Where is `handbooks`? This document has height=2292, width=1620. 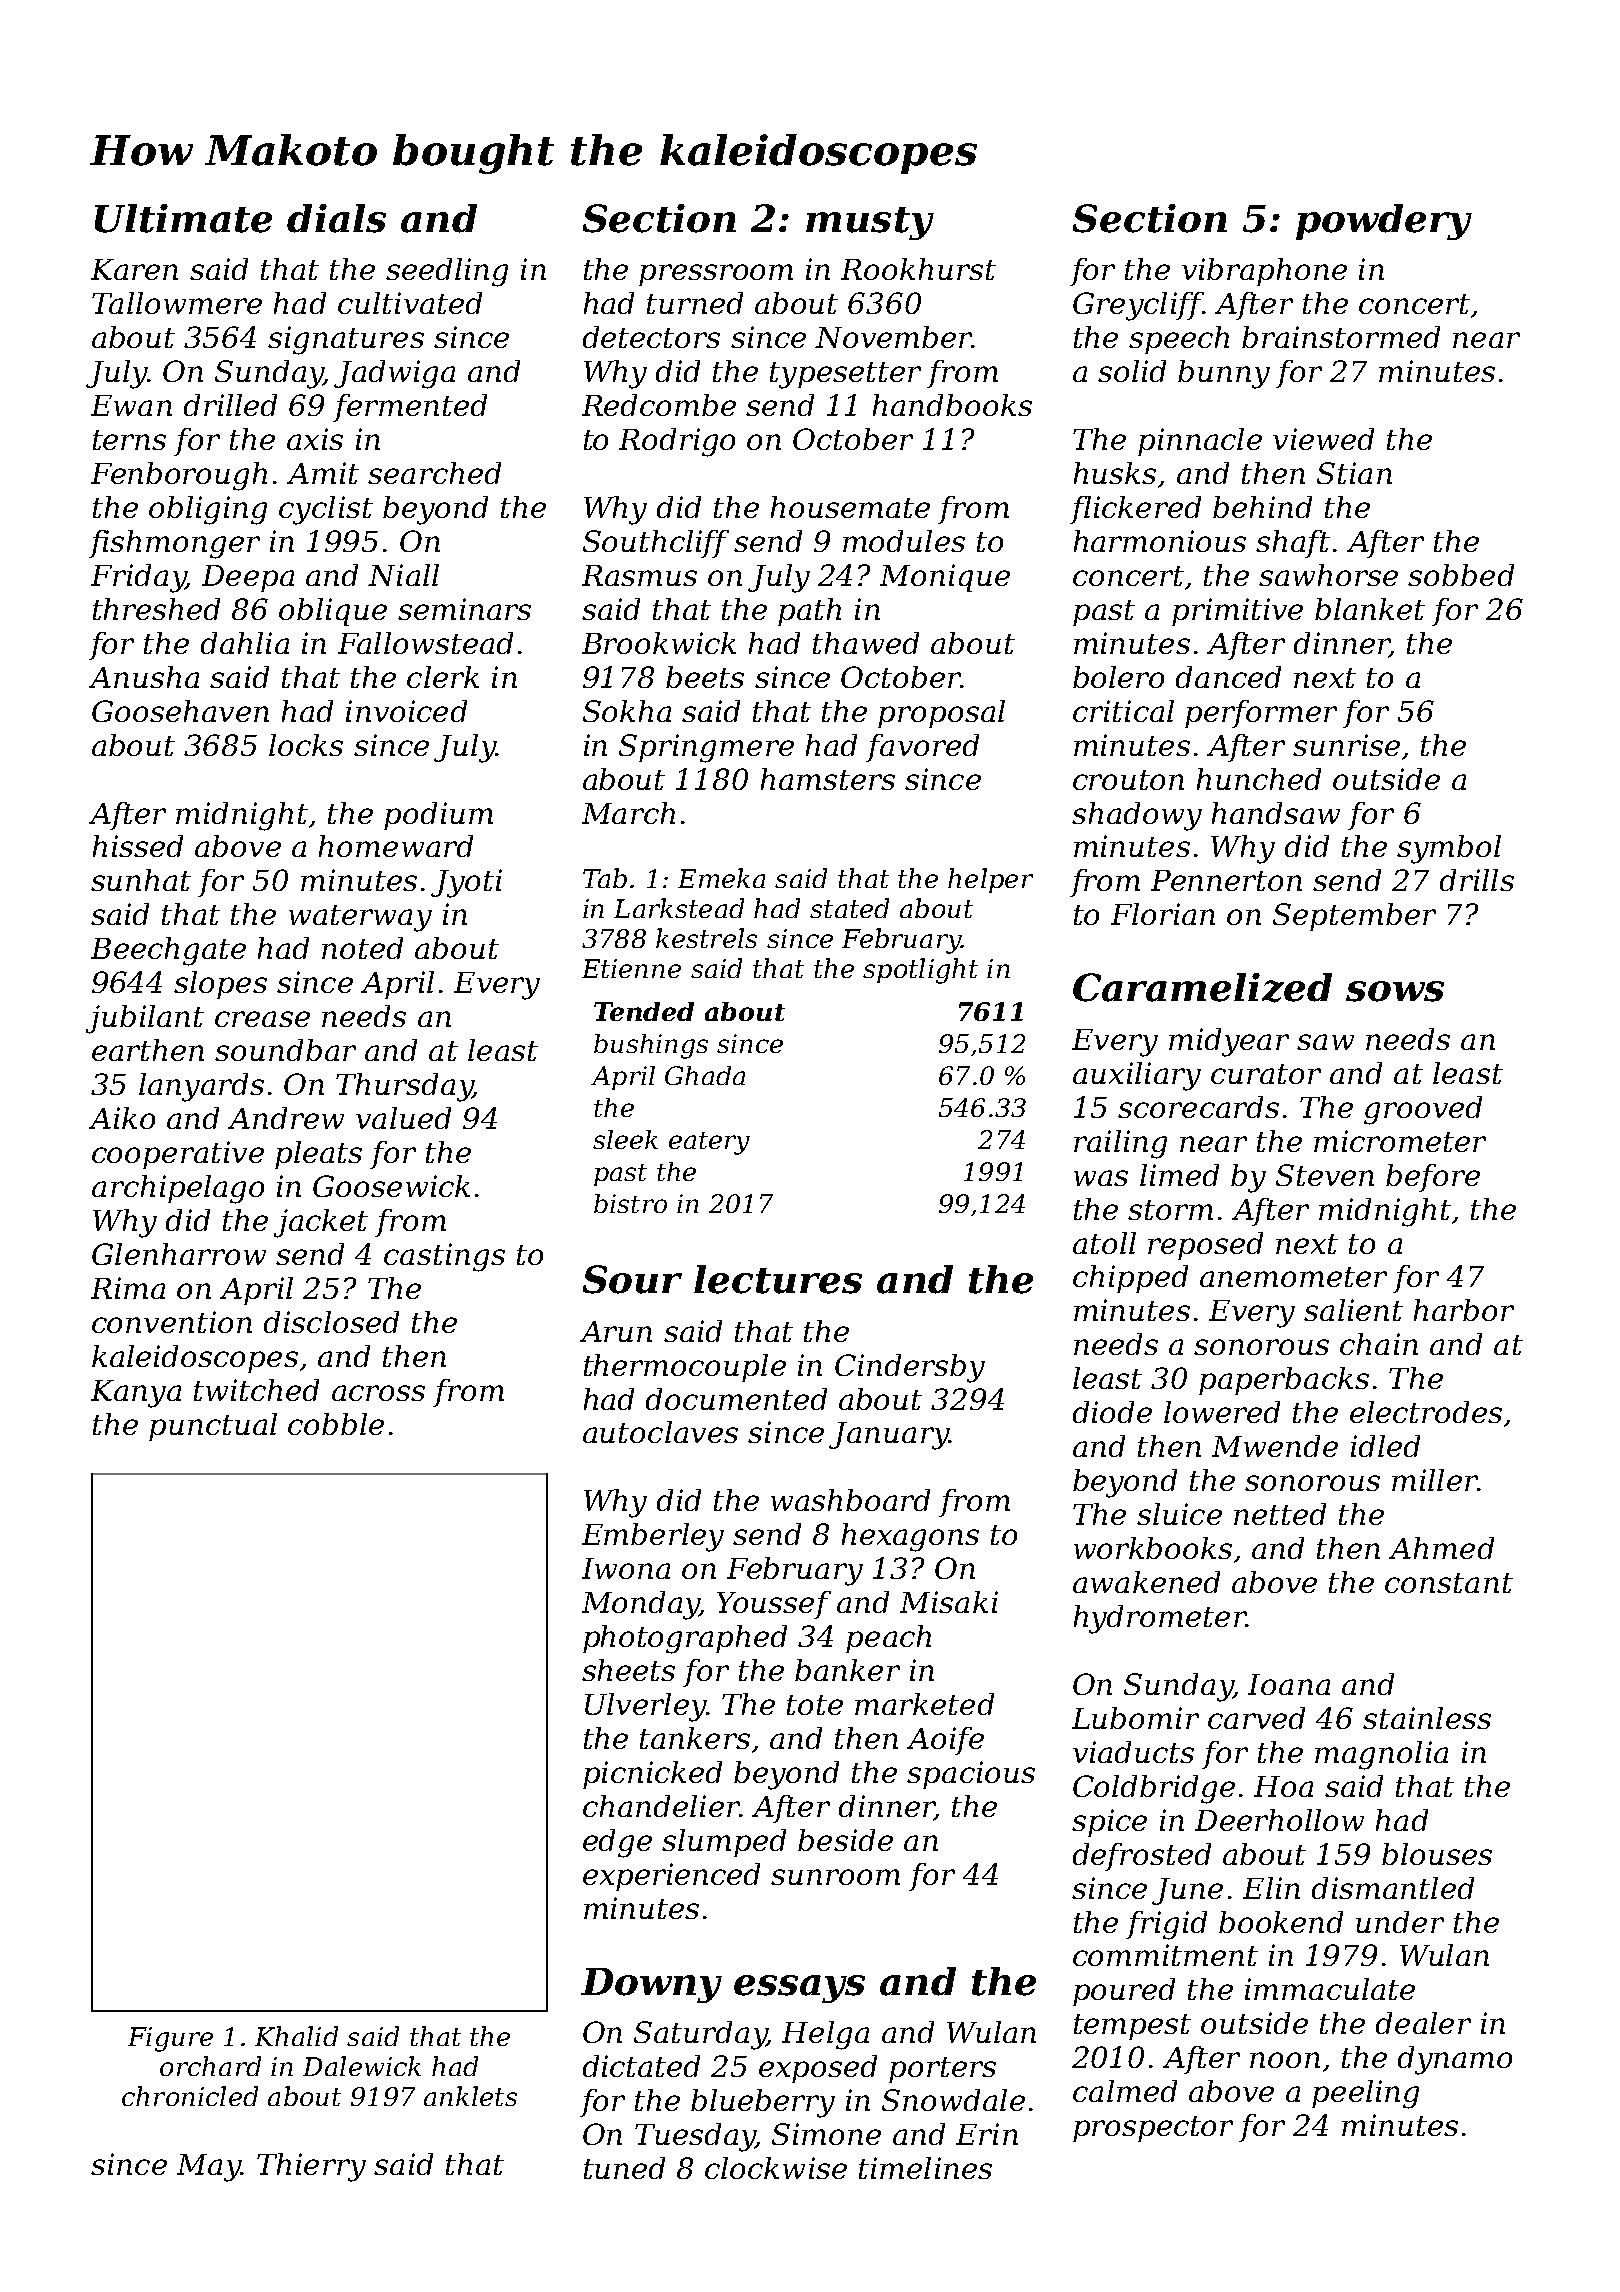
handbooks is located at coordinates (952, 405).
